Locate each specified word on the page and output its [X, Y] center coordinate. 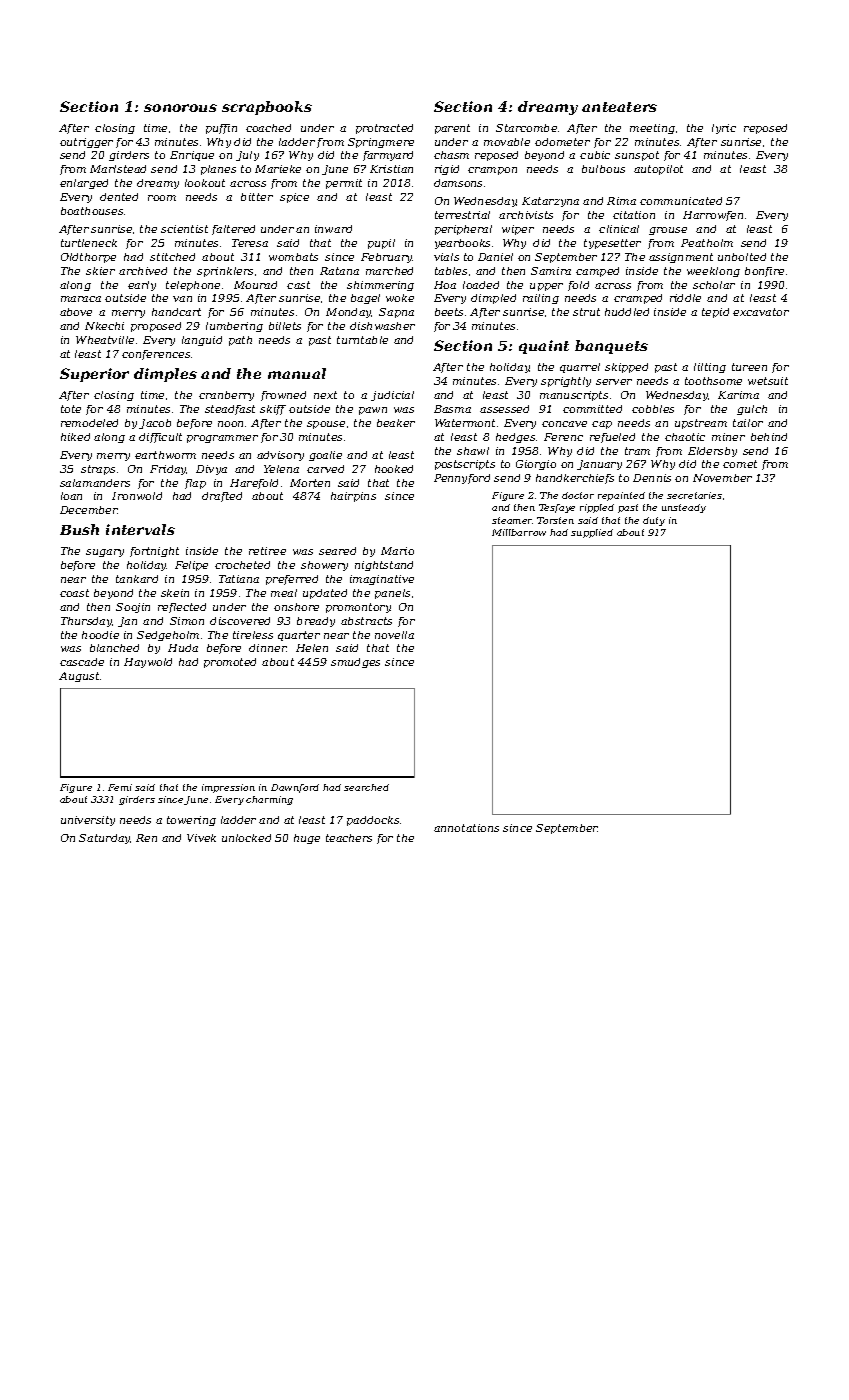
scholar [714, 285]
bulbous [603, 169]
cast [298, 285]
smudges [355, 663]
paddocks [373, 821]
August [79, 677]
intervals [140, 529]
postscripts [465, 465]
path [240, 341]
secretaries [694, 495]
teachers [349, 838]
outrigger [86, 143]
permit [344, 184]
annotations [466, 828]
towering [191, 821]
